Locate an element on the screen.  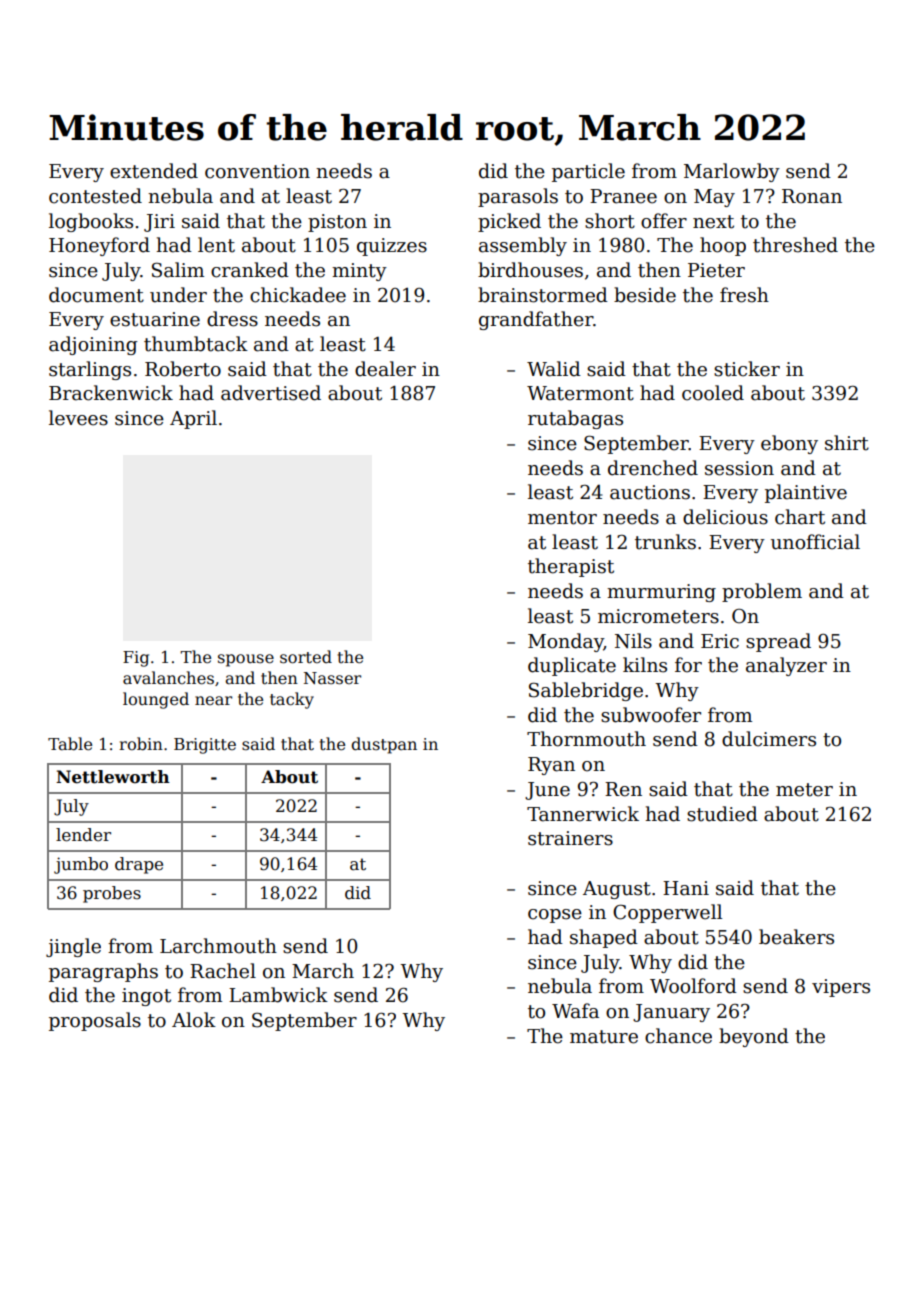
therapist is located at coordinates (571, 567).
